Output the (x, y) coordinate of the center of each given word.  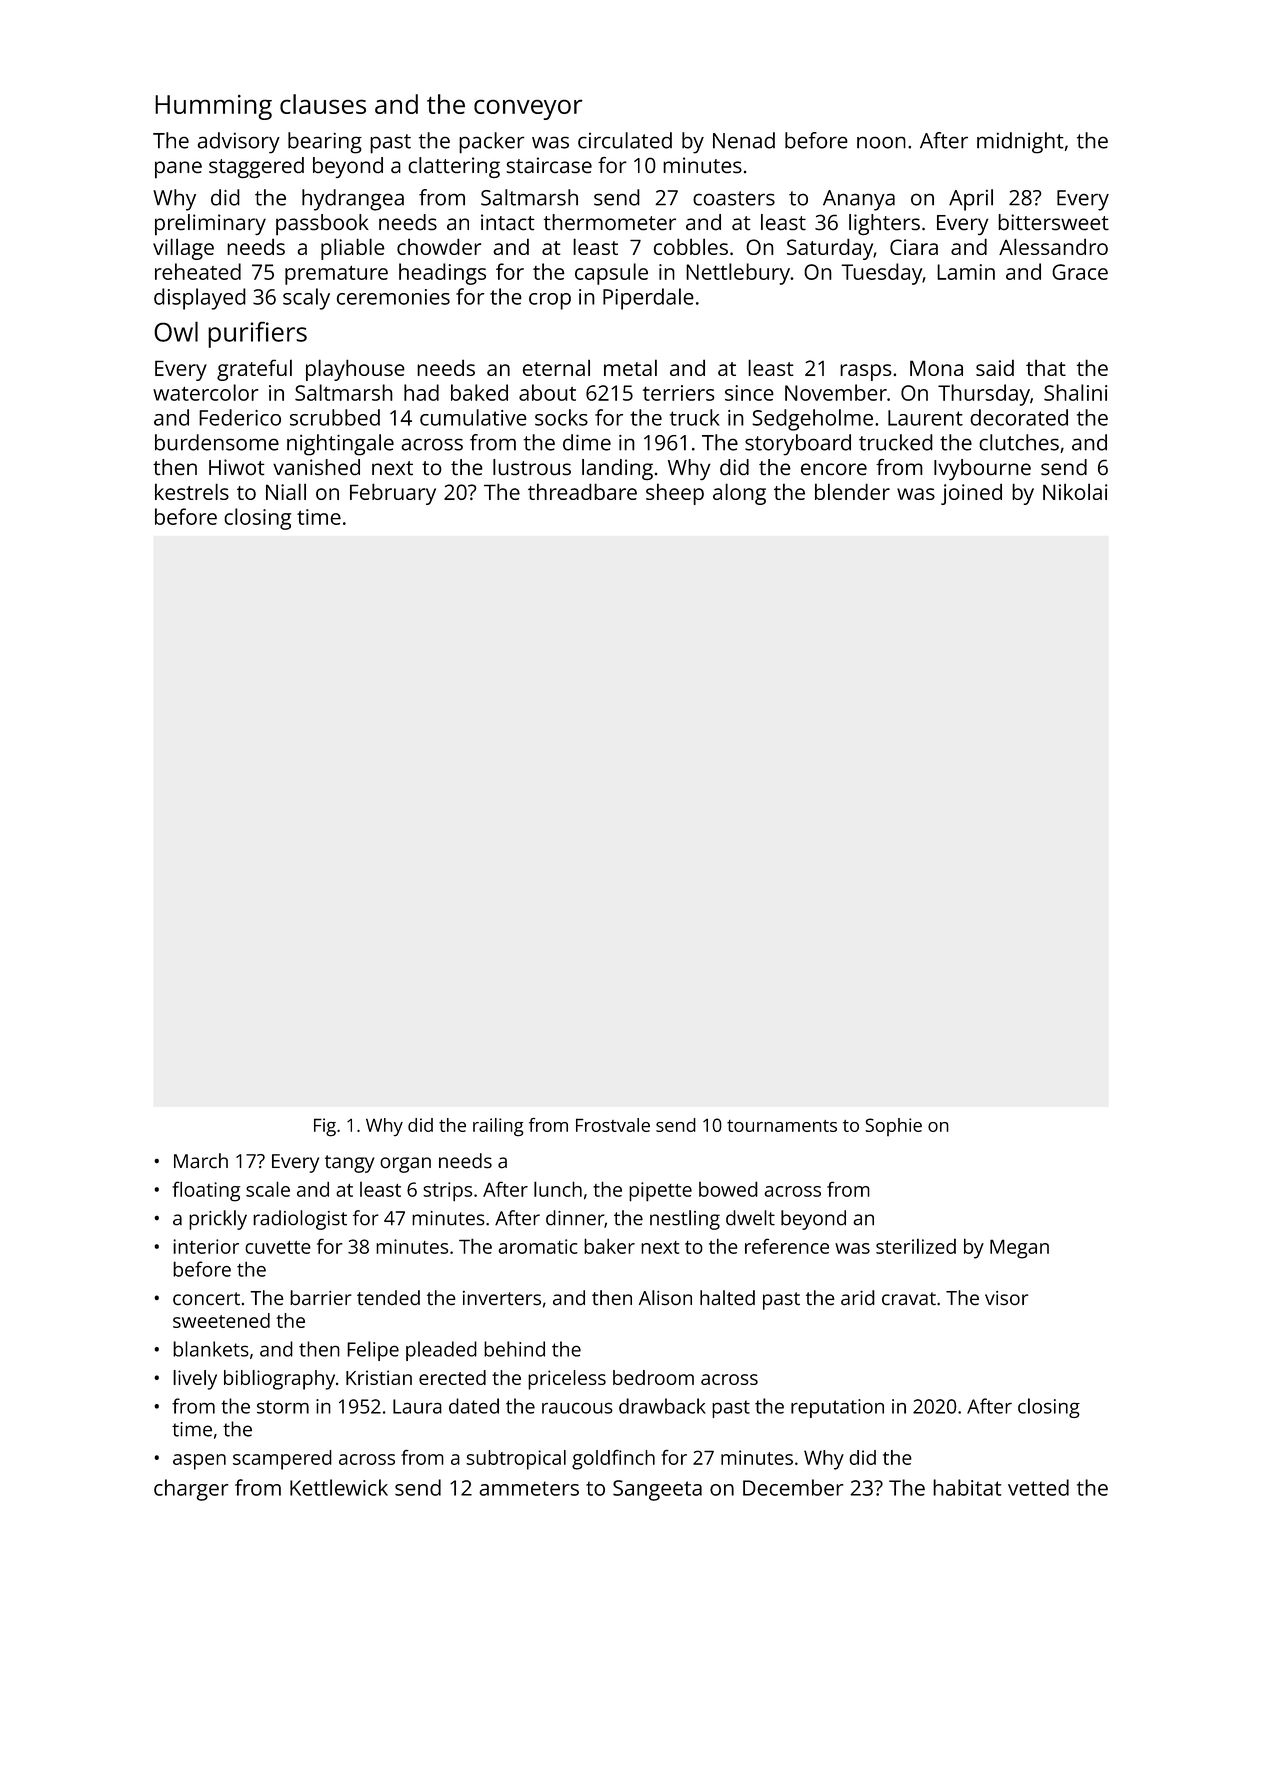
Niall (286, 491)
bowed (728, 1189)
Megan (1019, 1249)
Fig (325, 1127)
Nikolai (1075, 491)
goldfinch (613, 1460)
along (739, 494)
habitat (967, 1487)
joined (971, 494)
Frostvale (613, 1125)
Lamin (966, 272)
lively (195, 1380)
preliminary (210, 225)
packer (492, 143)
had (421, 392)
